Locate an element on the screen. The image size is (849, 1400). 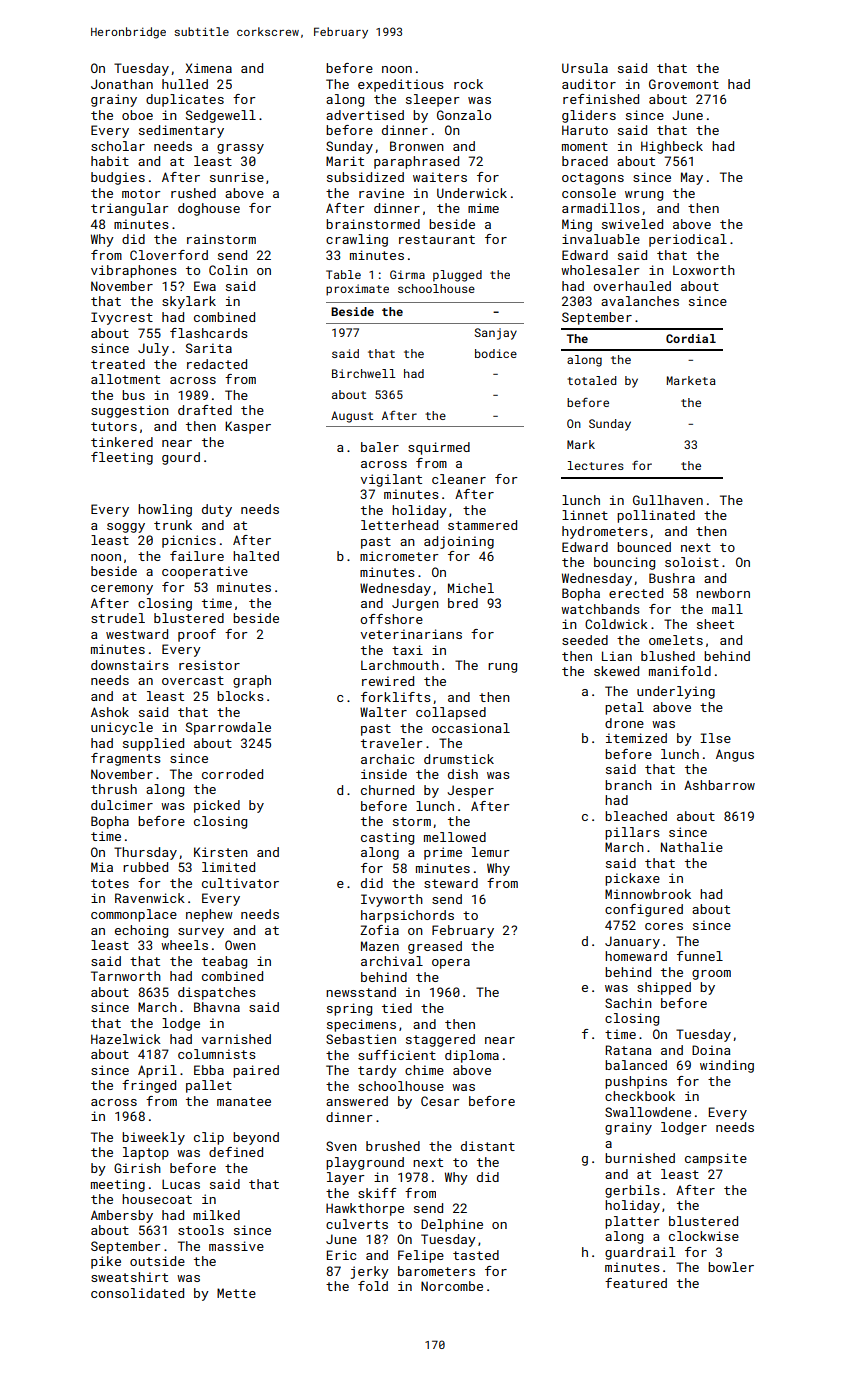
corroded is located at coordinates (232, 774).
